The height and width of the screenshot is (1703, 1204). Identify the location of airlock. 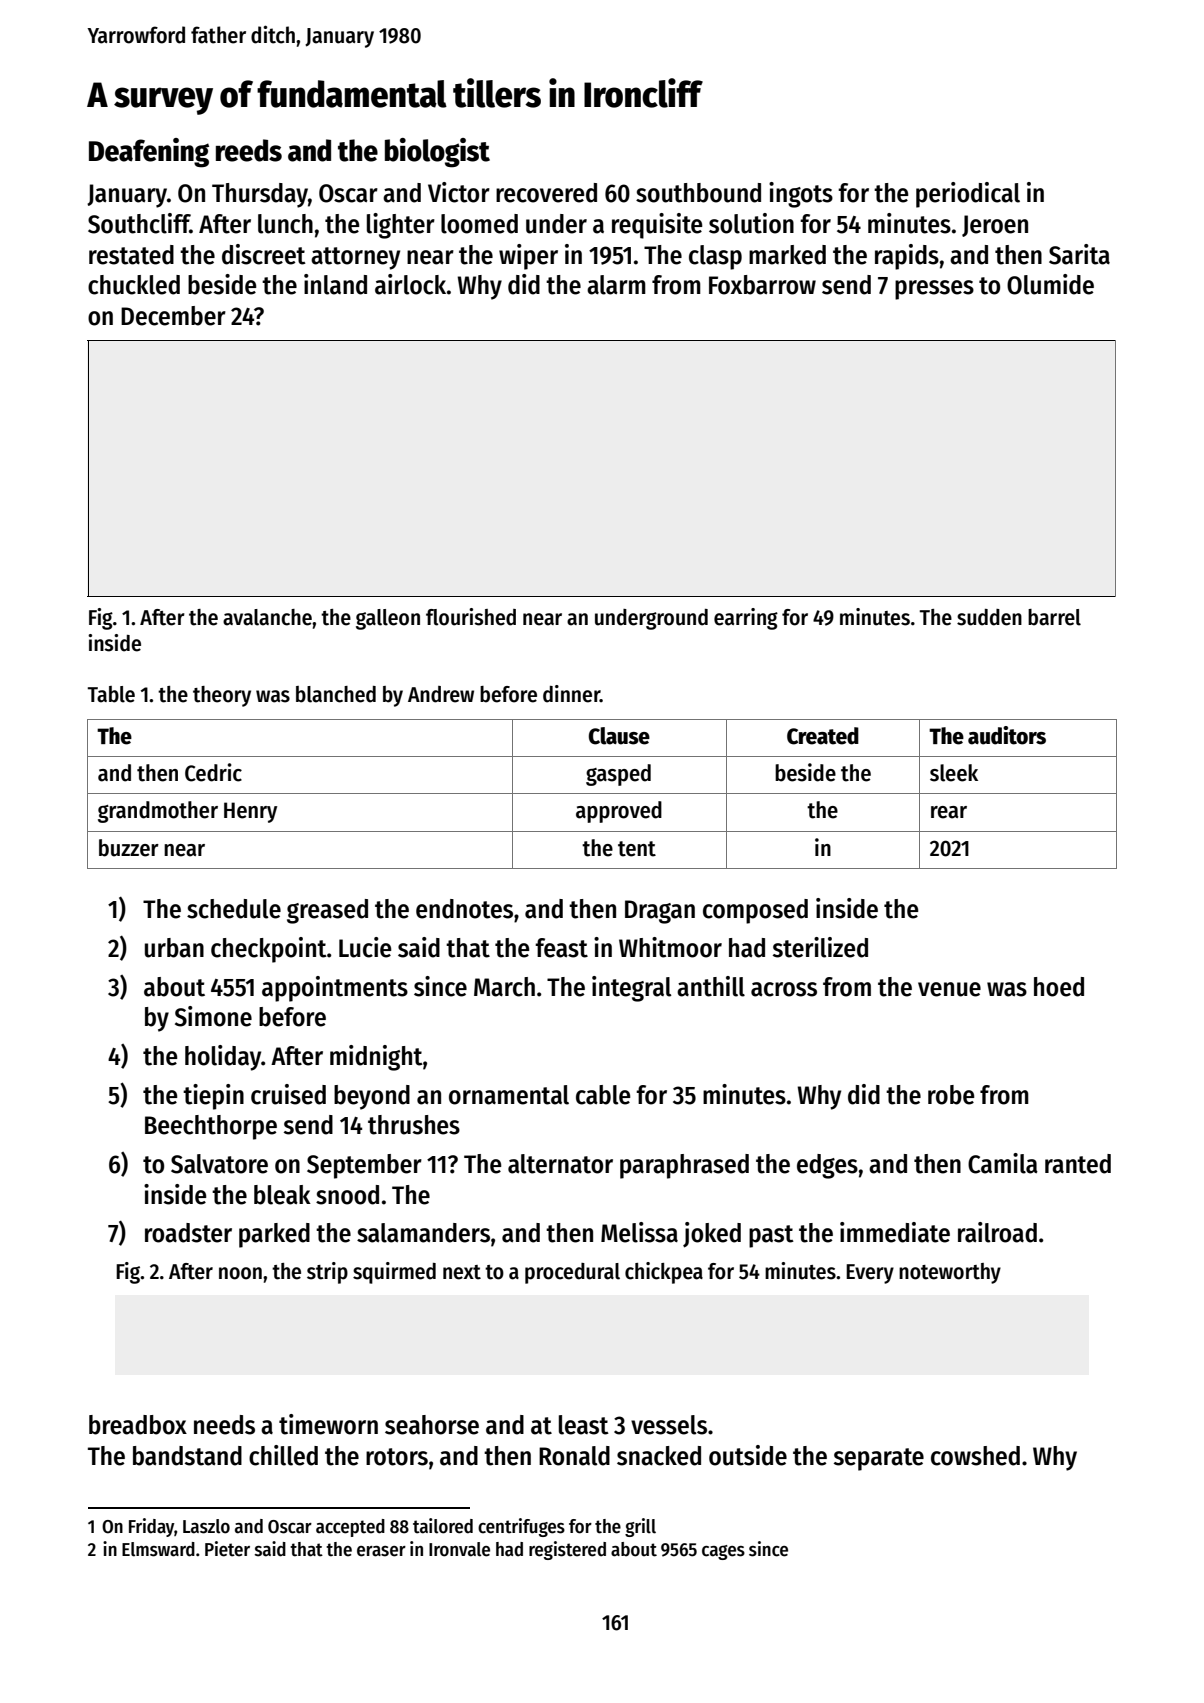
(410, 284).
